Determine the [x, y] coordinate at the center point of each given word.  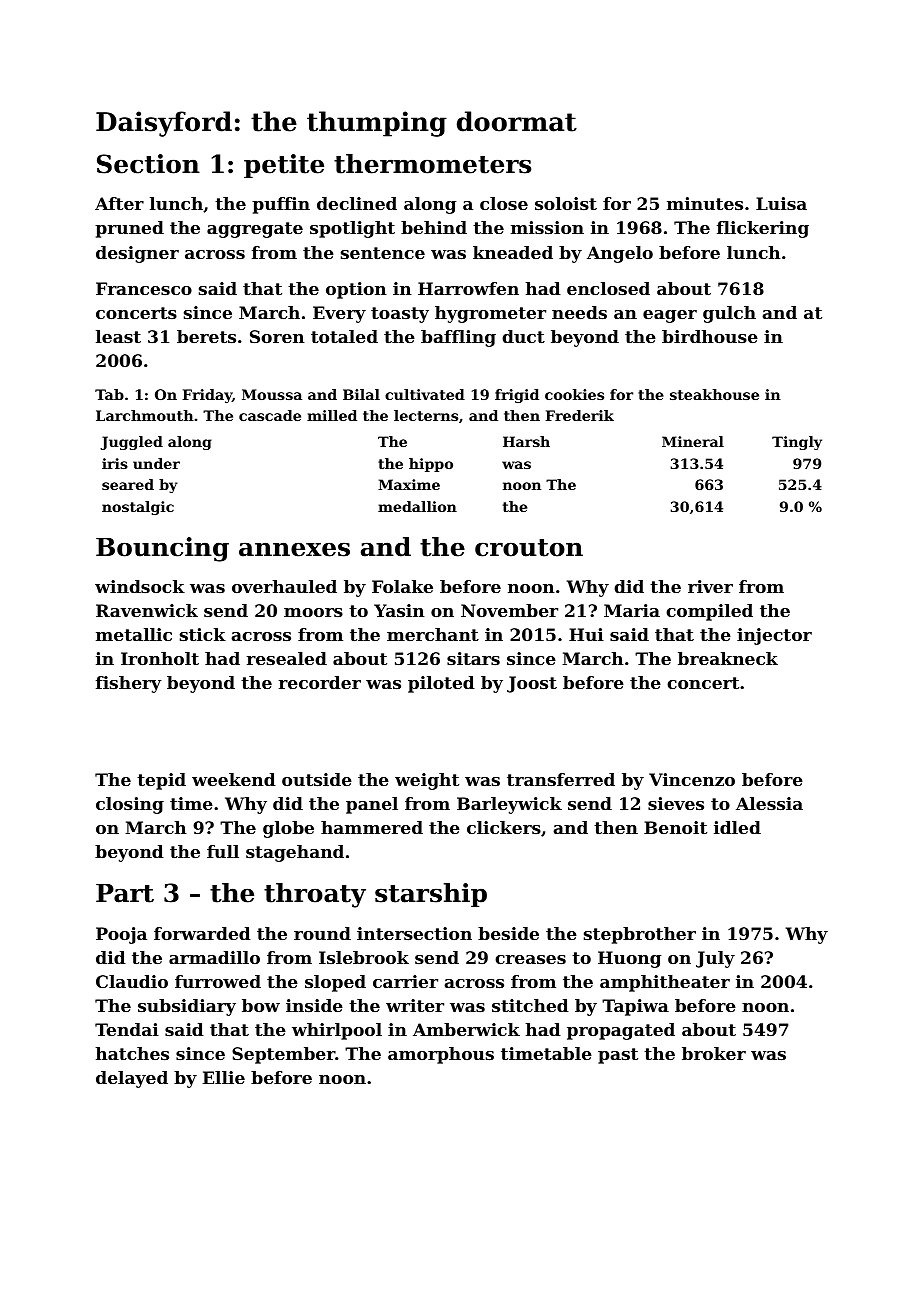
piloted [441, 684]
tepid [161, 781]
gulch [729, 314]
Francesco [144, 288]
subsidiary [187, 1007]
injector [774, 636]
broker [714, 1053]
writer [415, 1005]
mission [547, 227]
